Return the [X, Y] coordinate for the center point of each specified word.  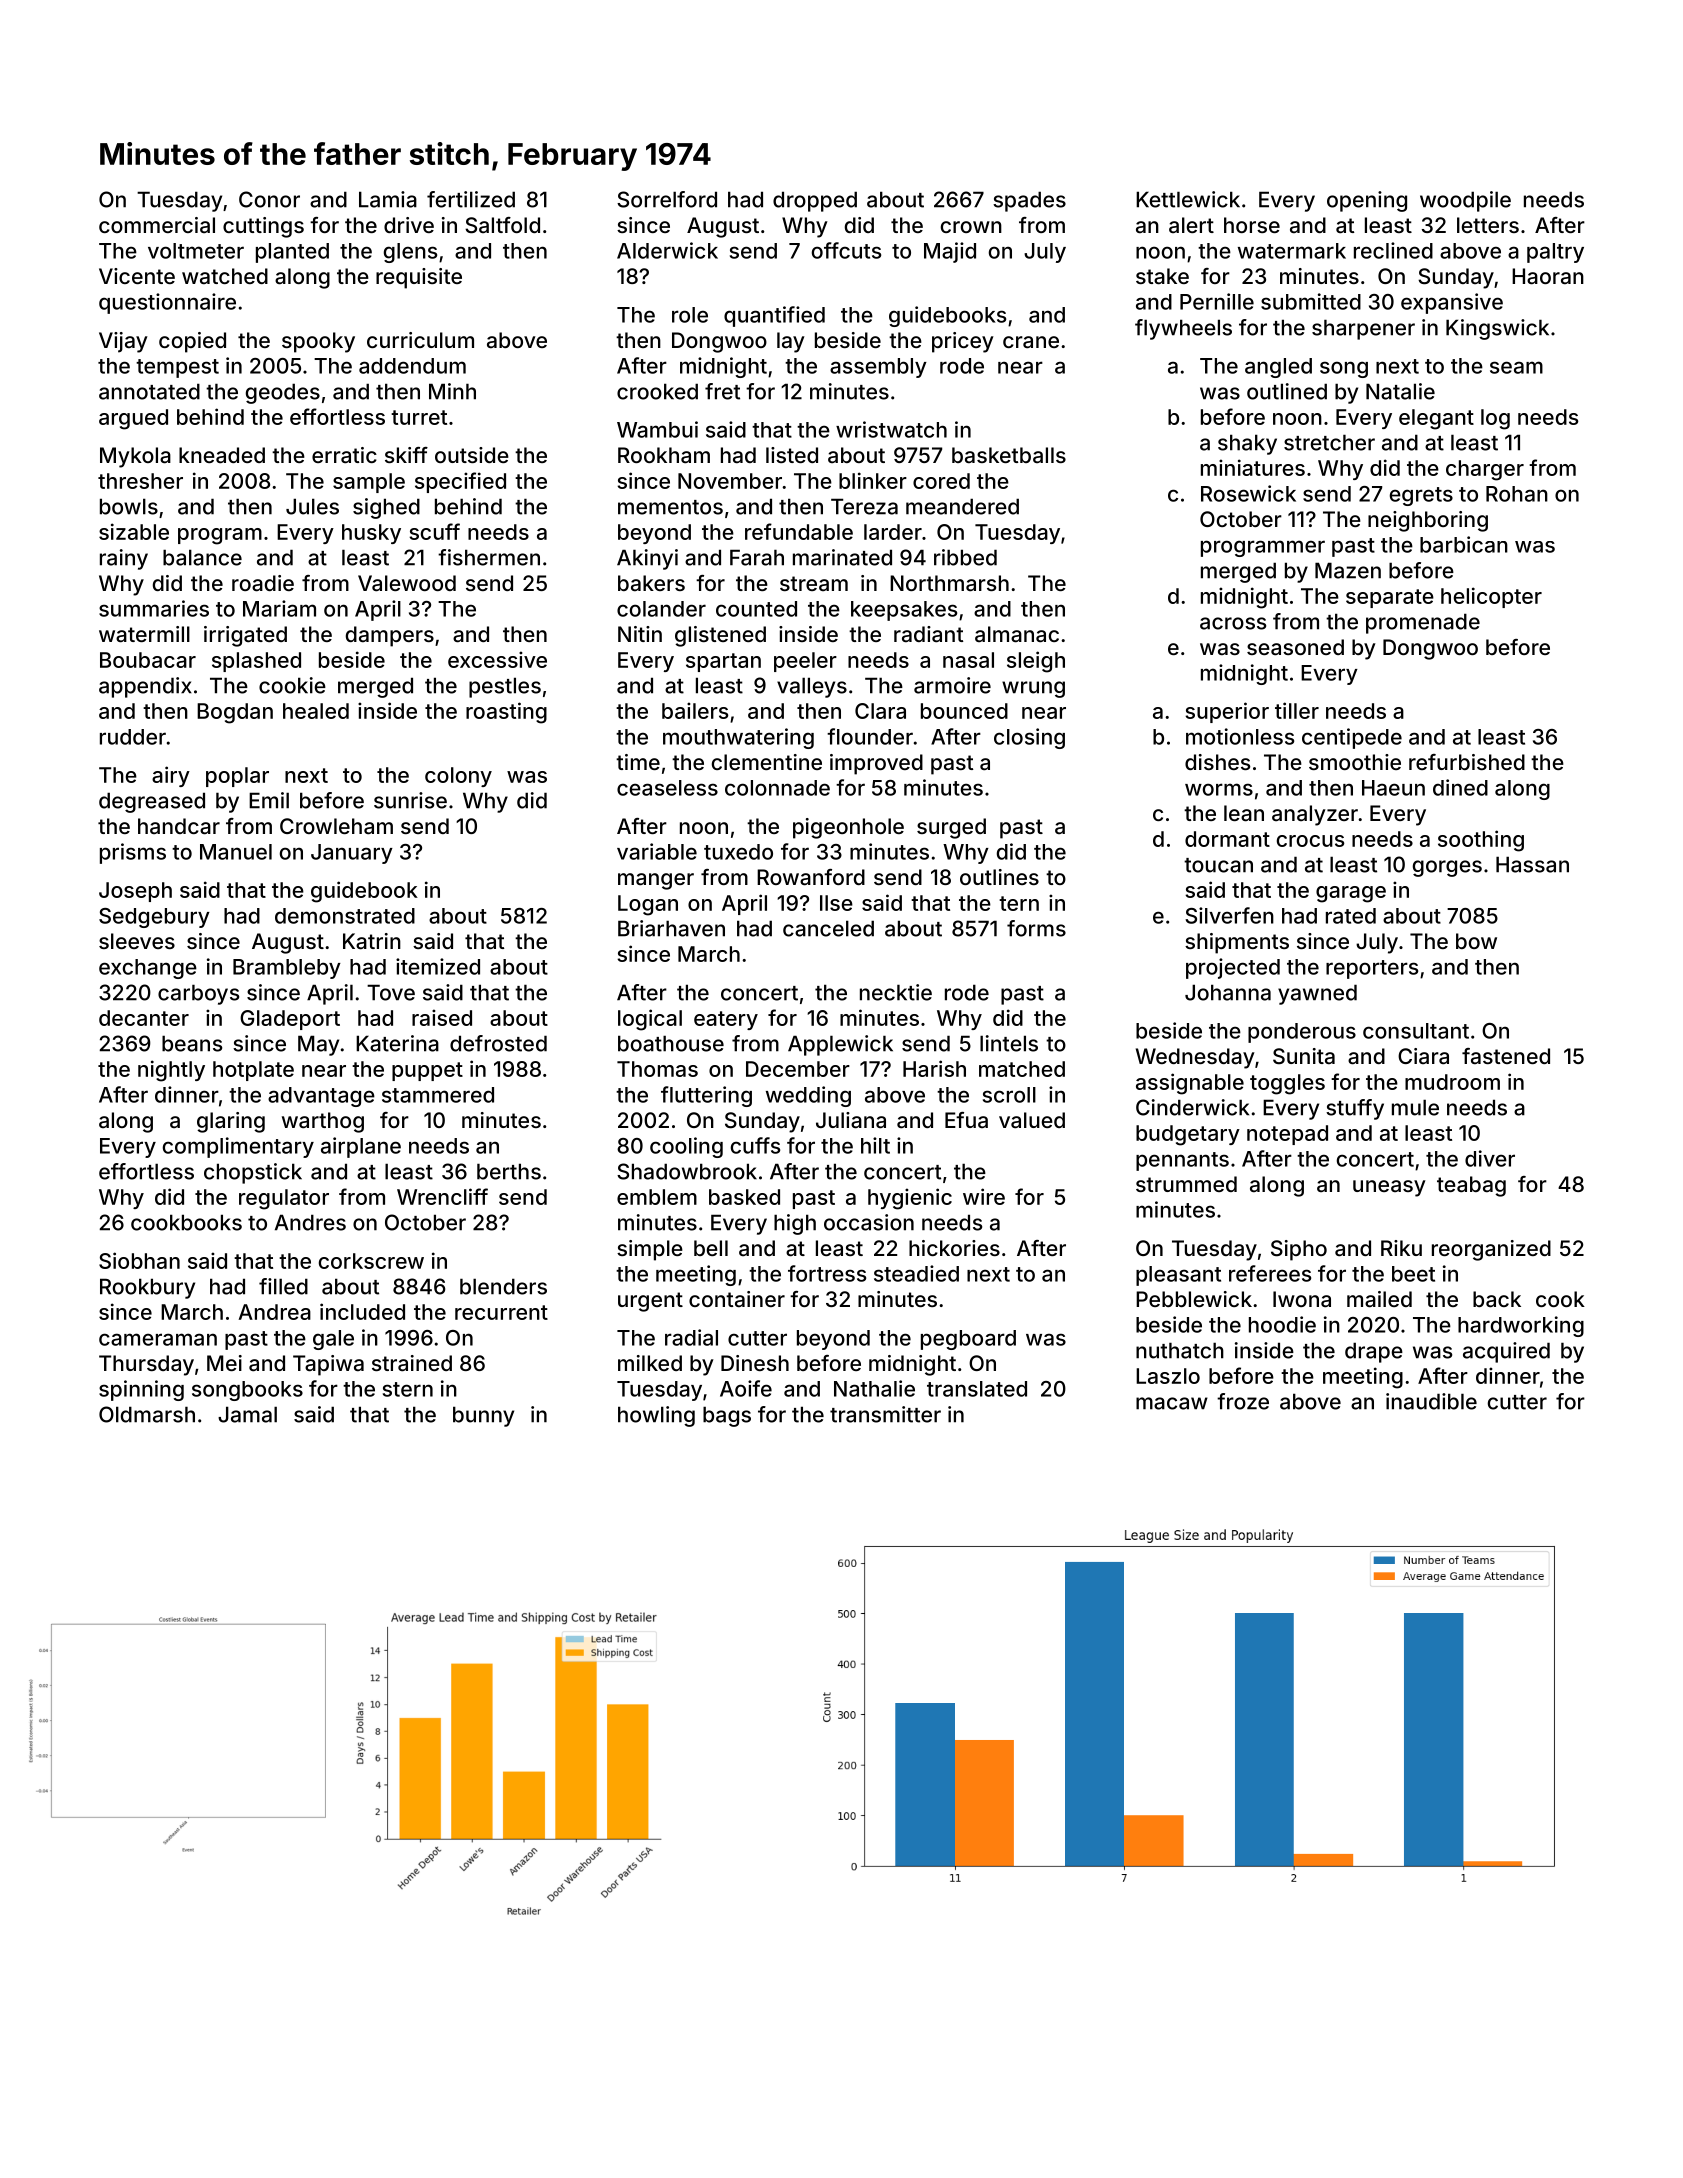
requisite [419, 278]
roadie [263, 583]
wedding [808, 1096]
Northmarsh [949, 583]
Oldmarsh [147, 1414]
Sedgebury [154, 918]
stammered [438, 1095]
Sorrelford [667, 199]
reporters [1372, 969]
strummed [1186, 1184]
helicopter [1491, 597]
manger [656, 881]
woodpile [1465, 201]
